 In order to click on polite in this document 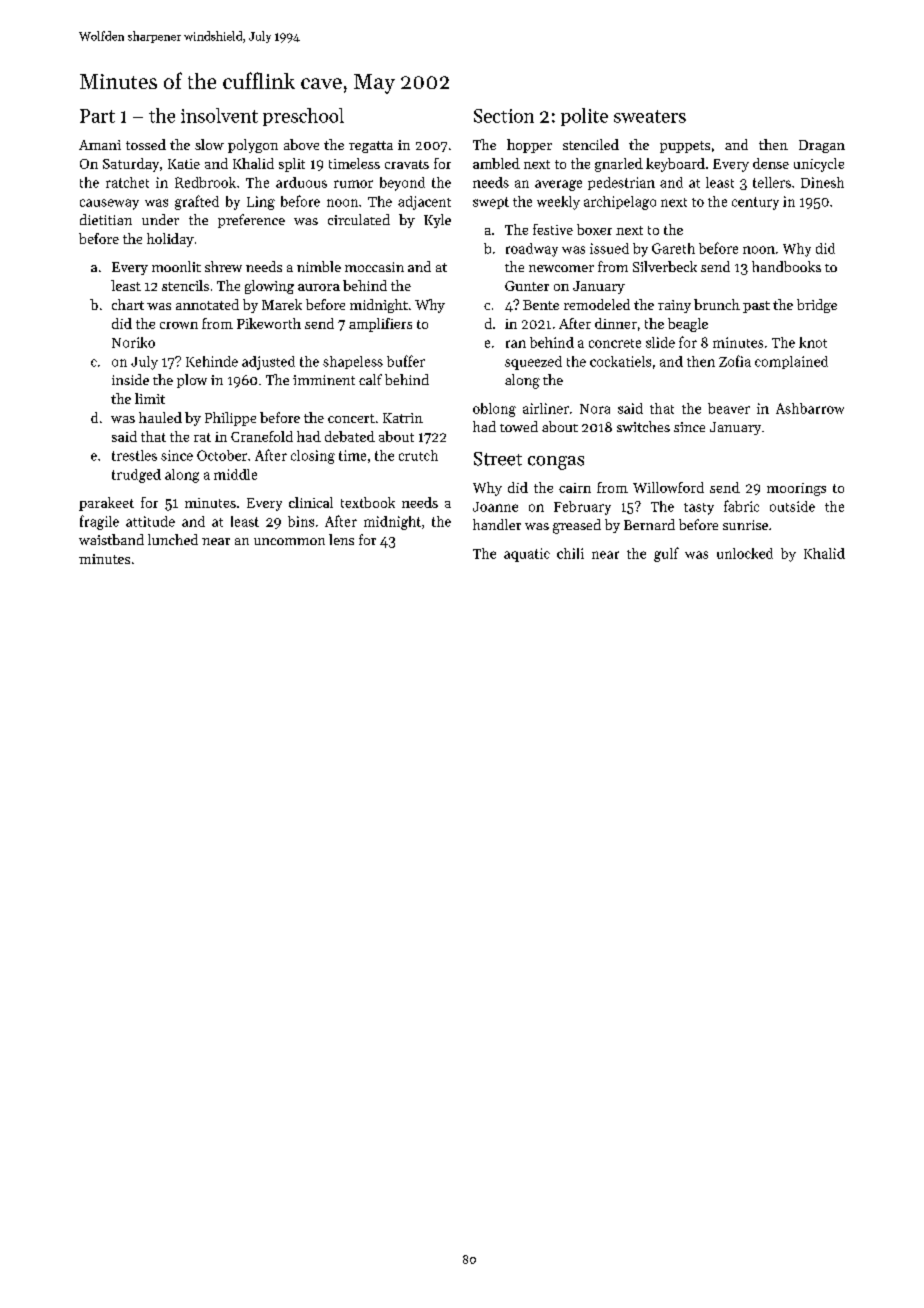, I will do `click(584, 117)`.
